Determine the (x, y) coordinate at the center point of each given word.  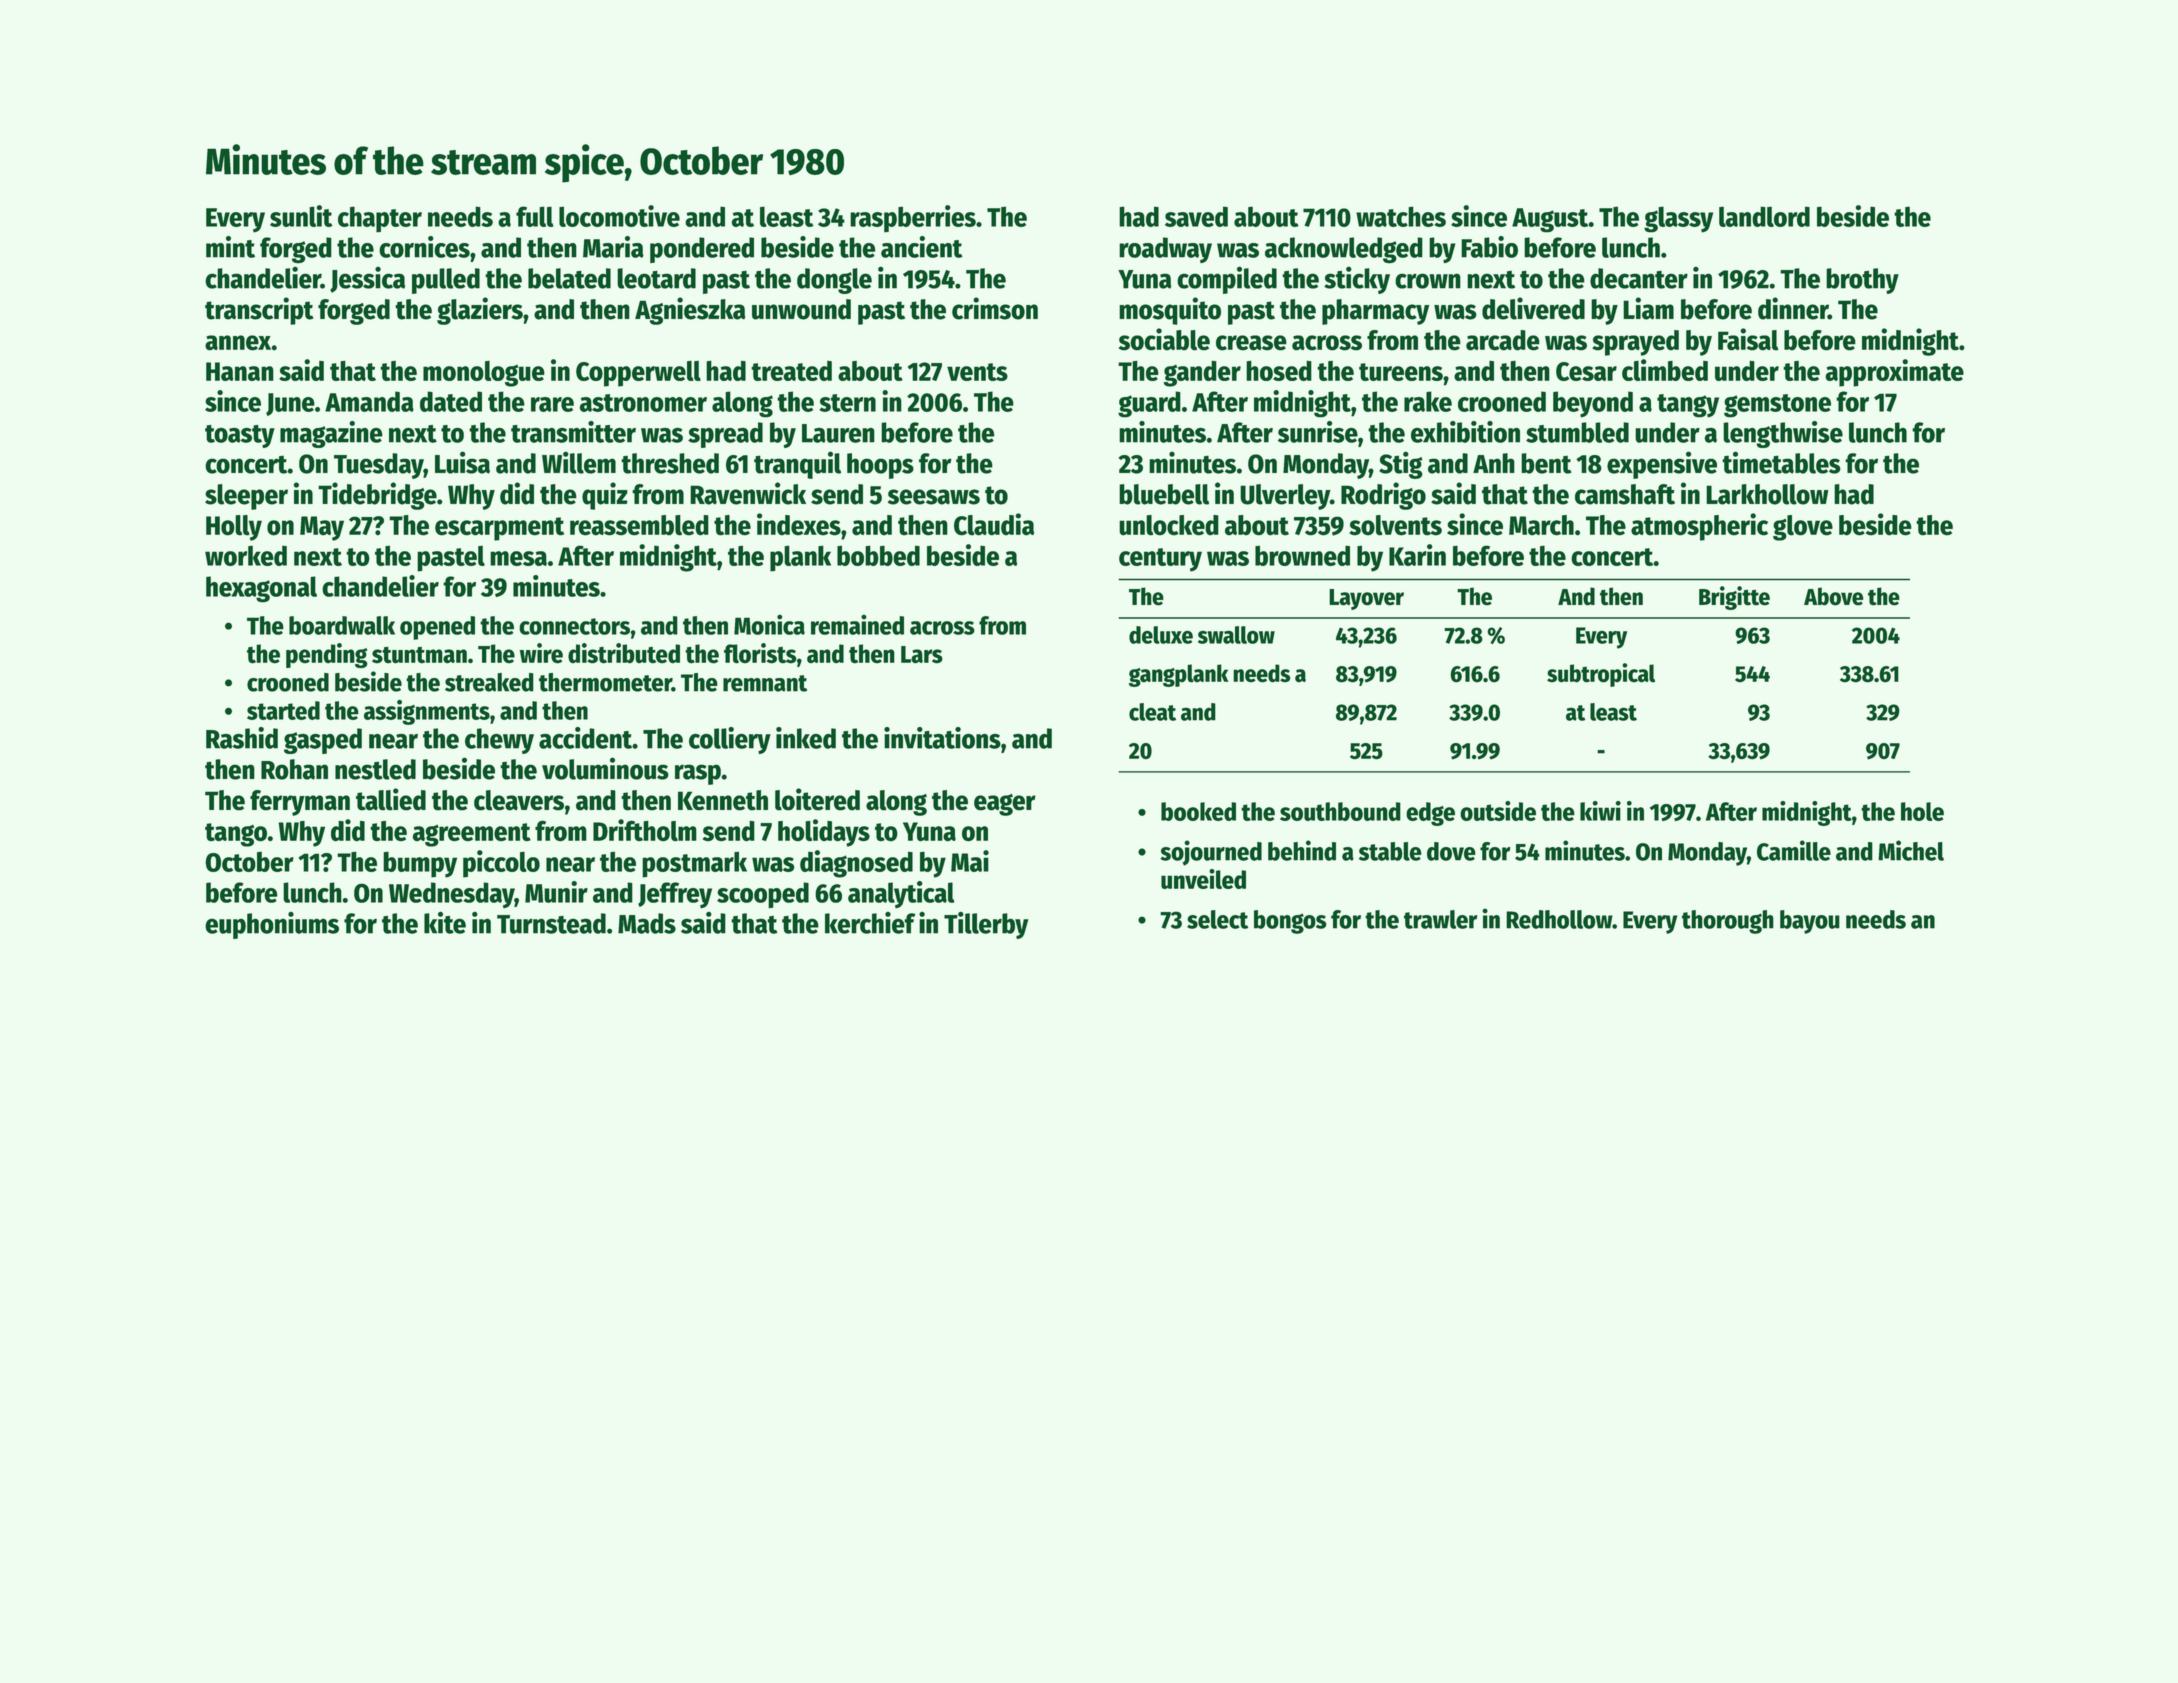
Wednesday (452, 895)
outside (1498, 811)
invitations (942, 738)
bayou (1810, 922)
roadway (1165, 250)
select (1217, 919)
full (535, 216)
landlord (1764, 216)
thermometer (605, 682)
